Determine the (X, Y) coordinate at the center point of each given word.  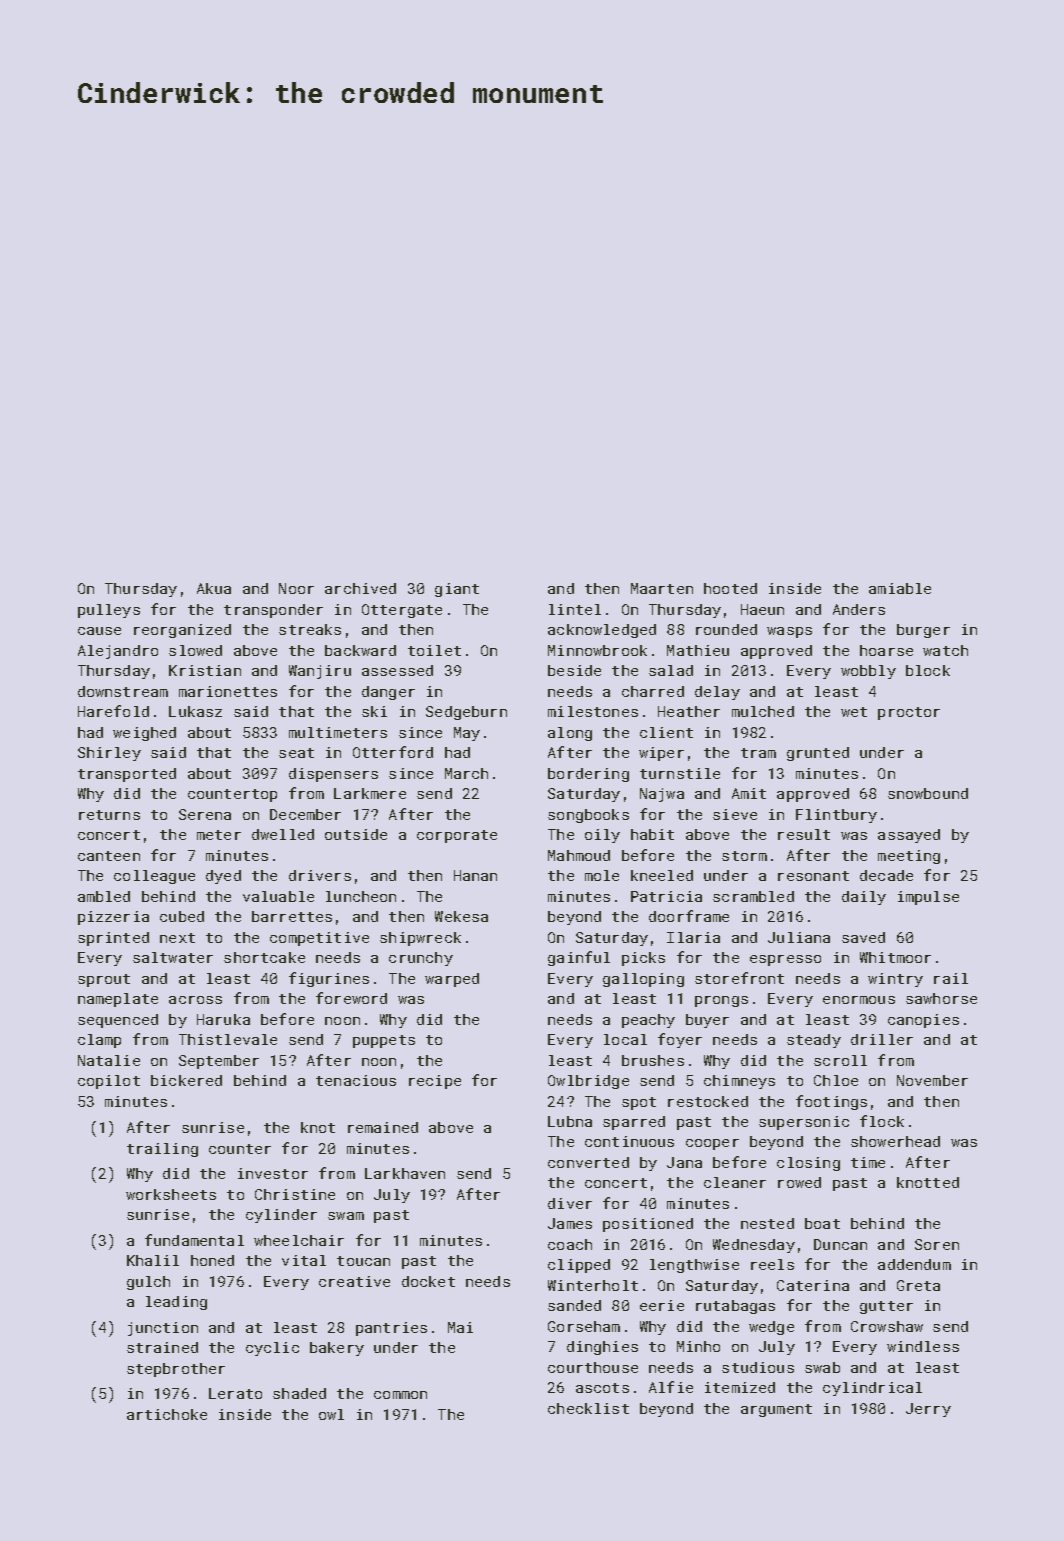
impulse (928, 898)
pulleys (109, 611)
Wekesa (461, 916)
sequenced (118, 1021)
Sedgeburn (466, 713)
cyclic (272, 1349)
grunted (818, 754)
